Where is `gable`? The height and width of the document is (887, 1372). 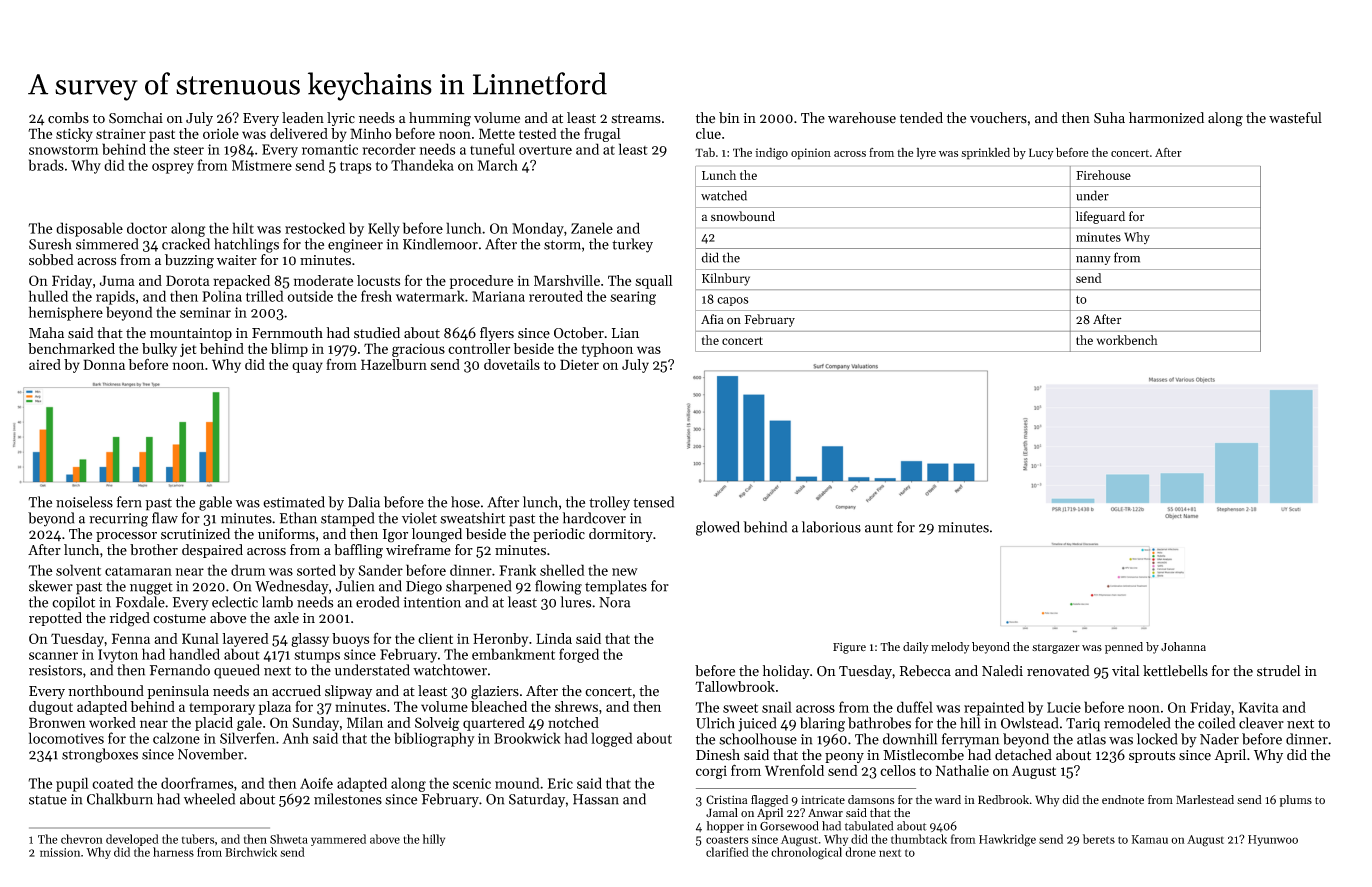
gable is located at coordinates (215, 503).
